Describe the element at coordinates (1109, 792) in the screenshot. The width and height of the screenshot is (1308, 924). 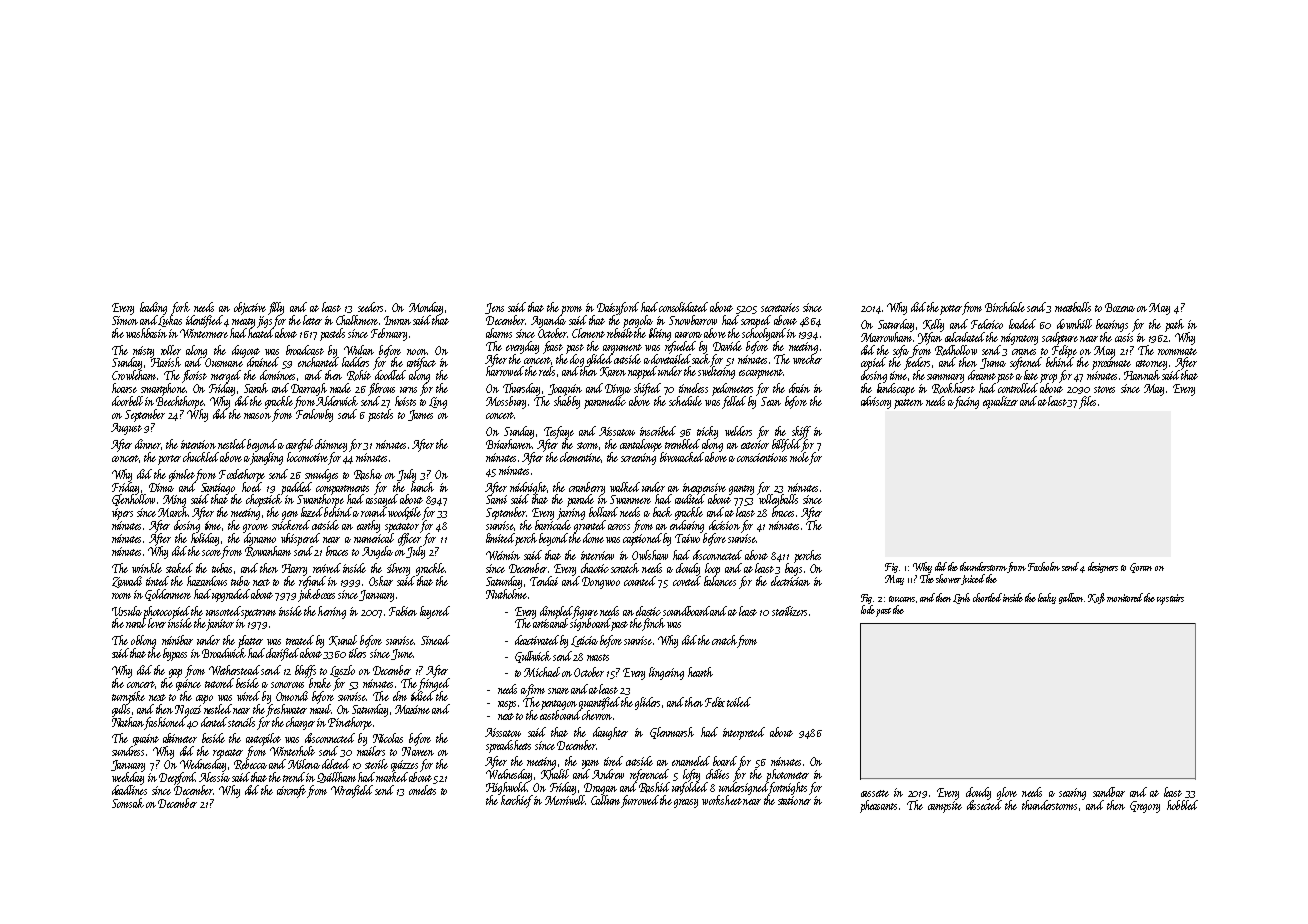
I see `sandbar` at that location.
